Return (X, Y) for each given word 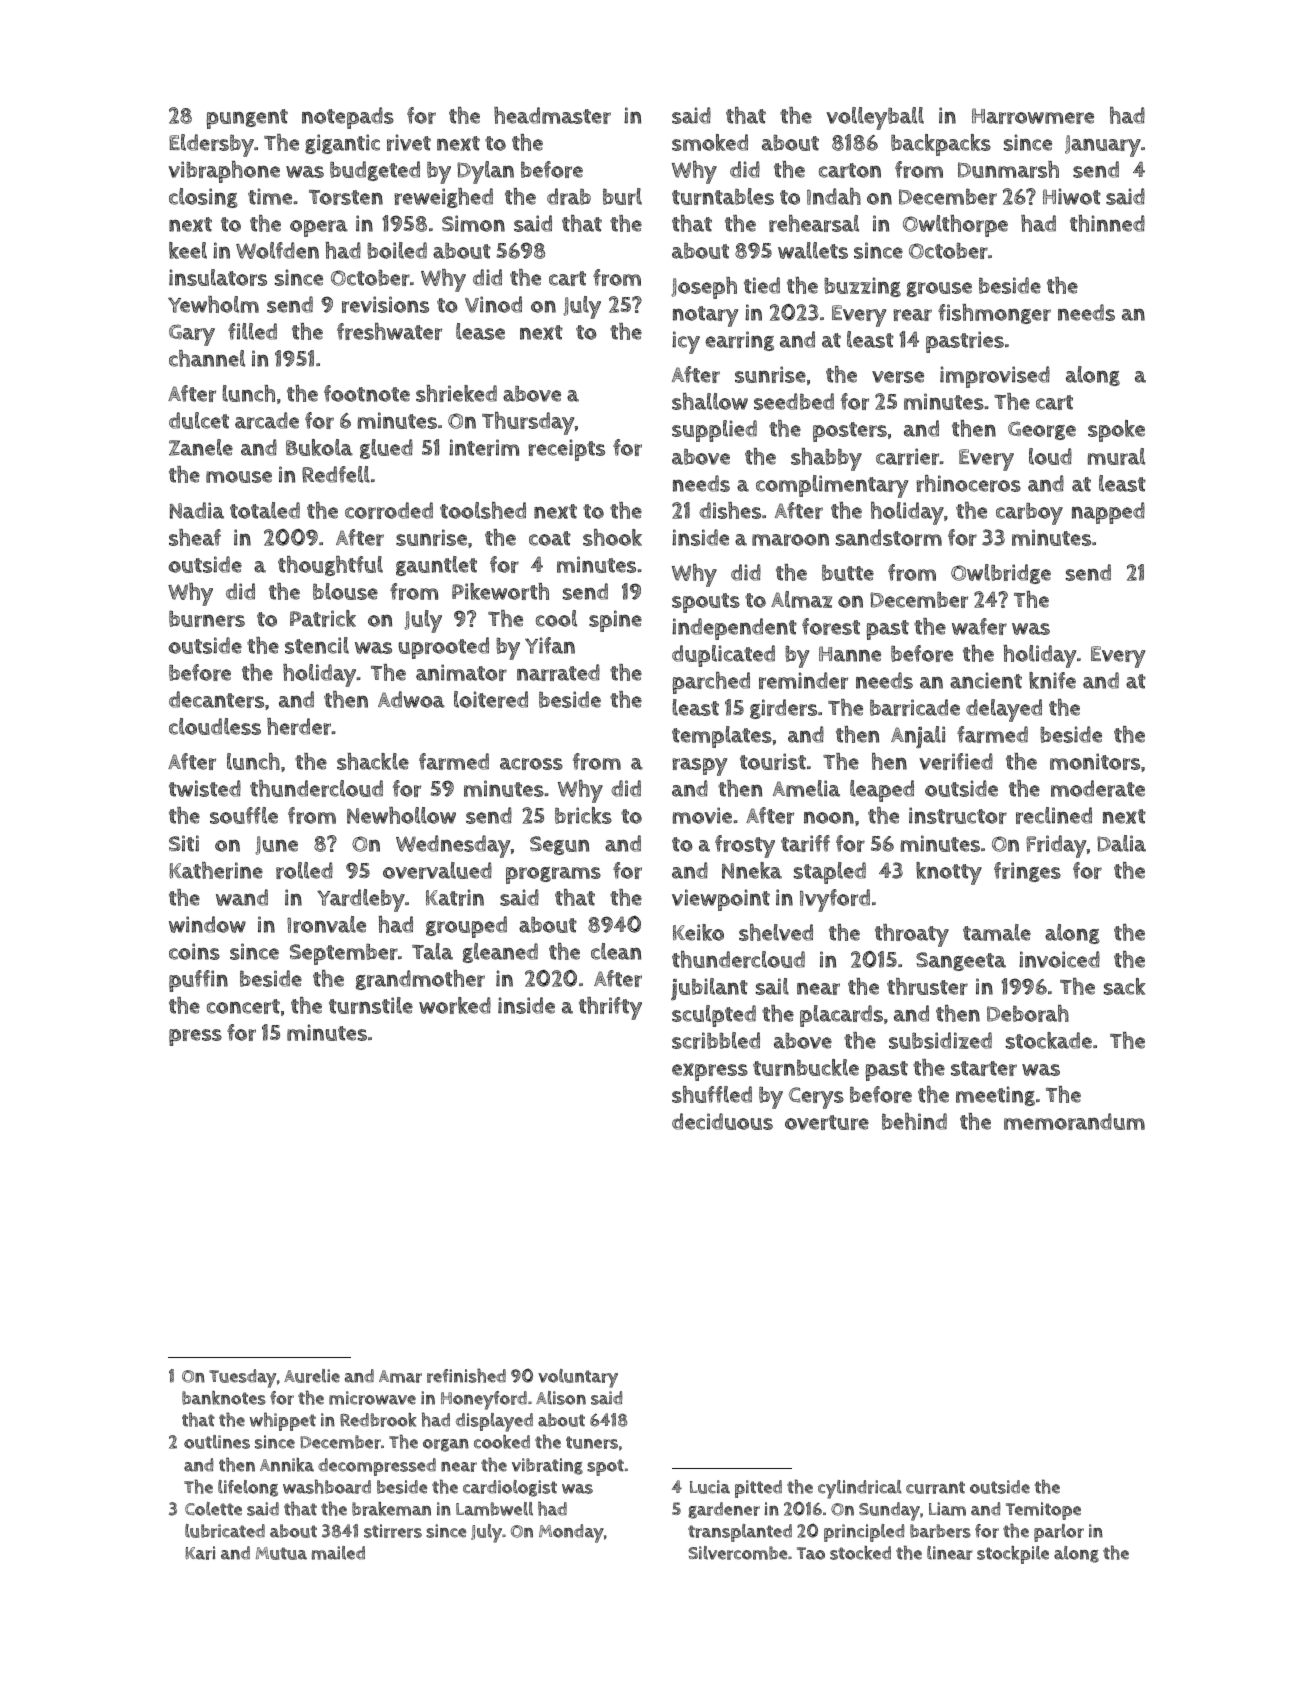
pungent (247, 119)
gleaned (500, 953)
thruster (927, 986)
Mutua (281, 1553)
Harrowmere (1033, 116)
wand (242, 897)
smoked (710, 142)
